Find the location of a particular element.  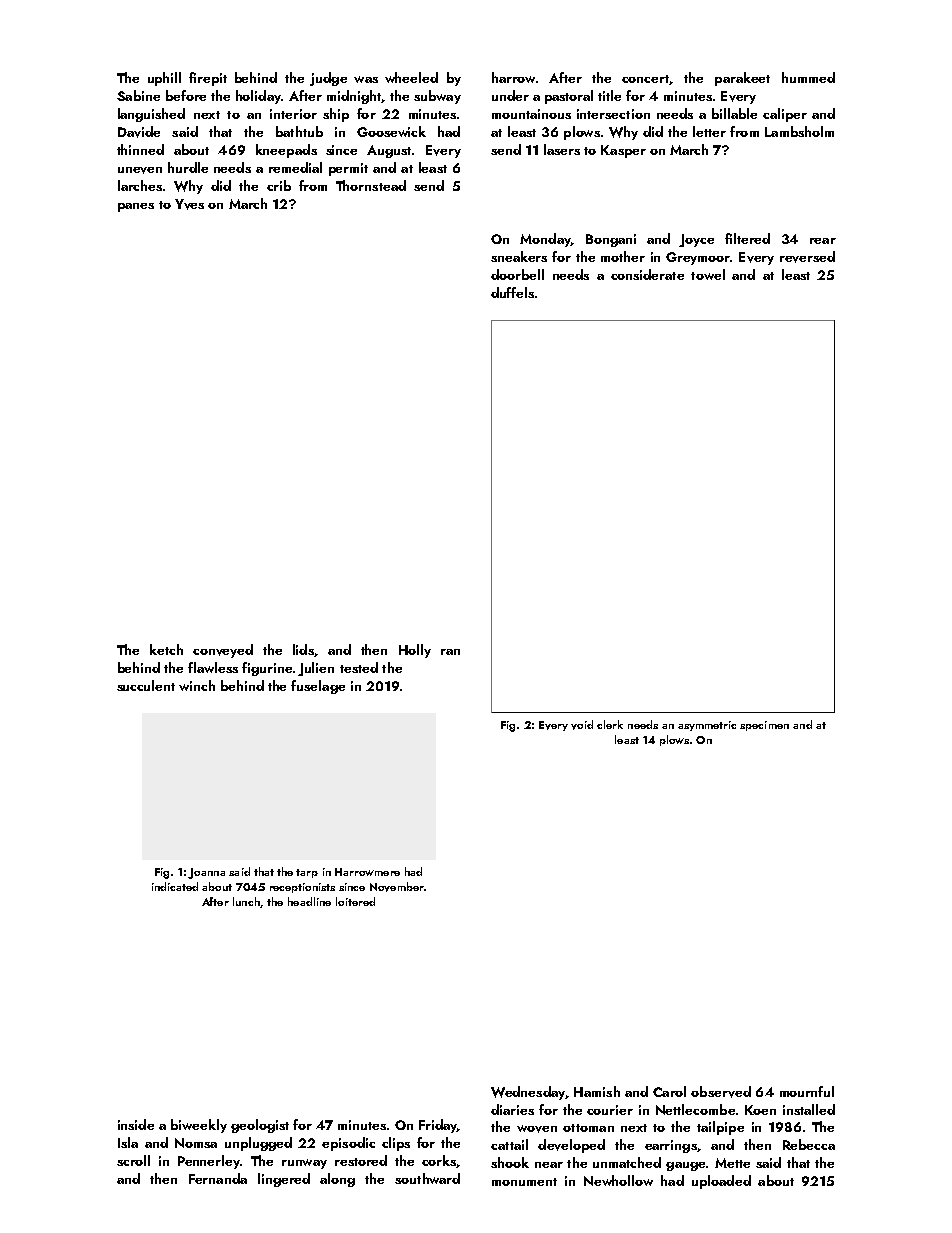

geologist is located at coordinates (260, 1126).
